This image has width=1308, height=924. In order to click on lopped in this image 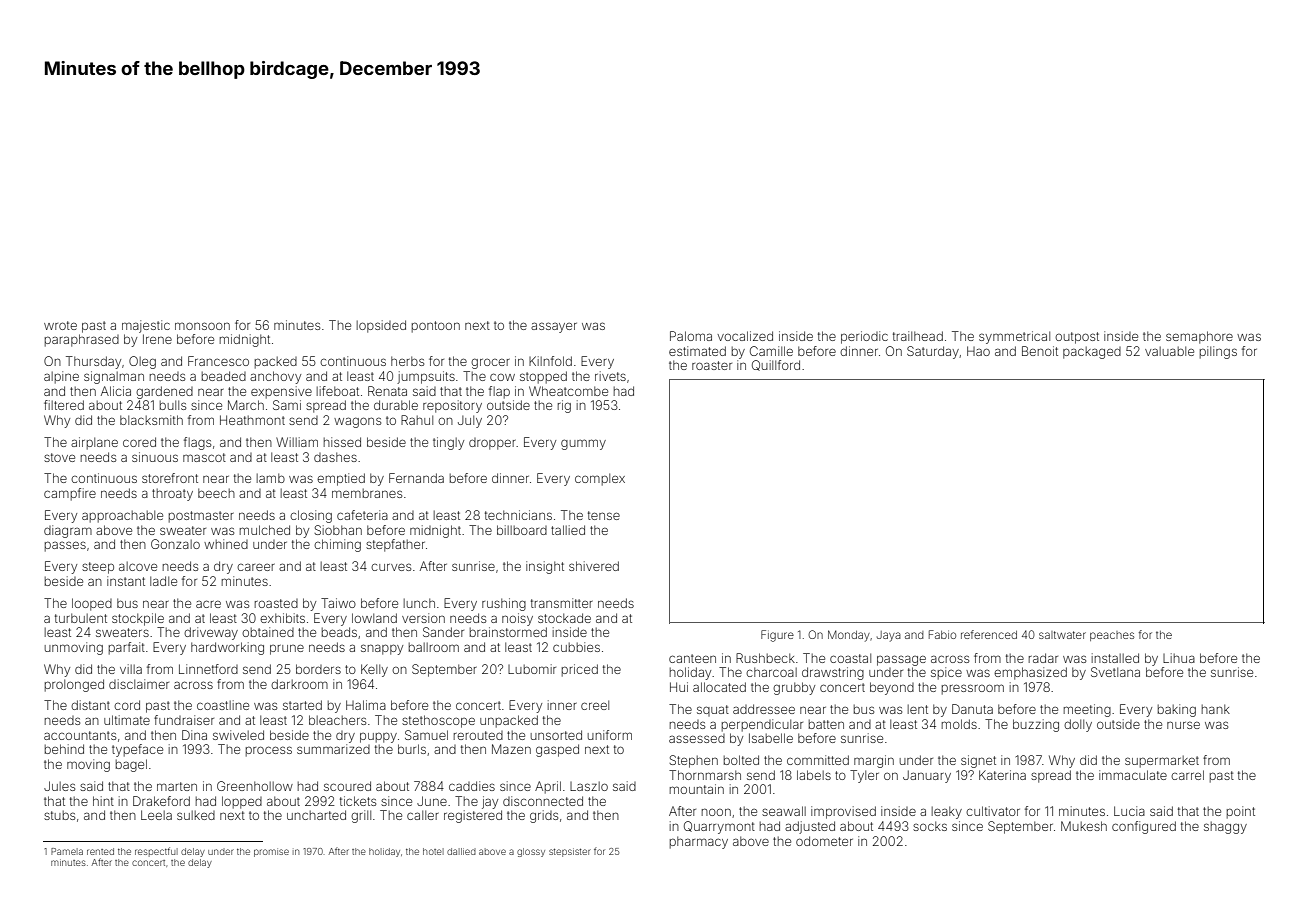, I will do `click(242, 802)`.
